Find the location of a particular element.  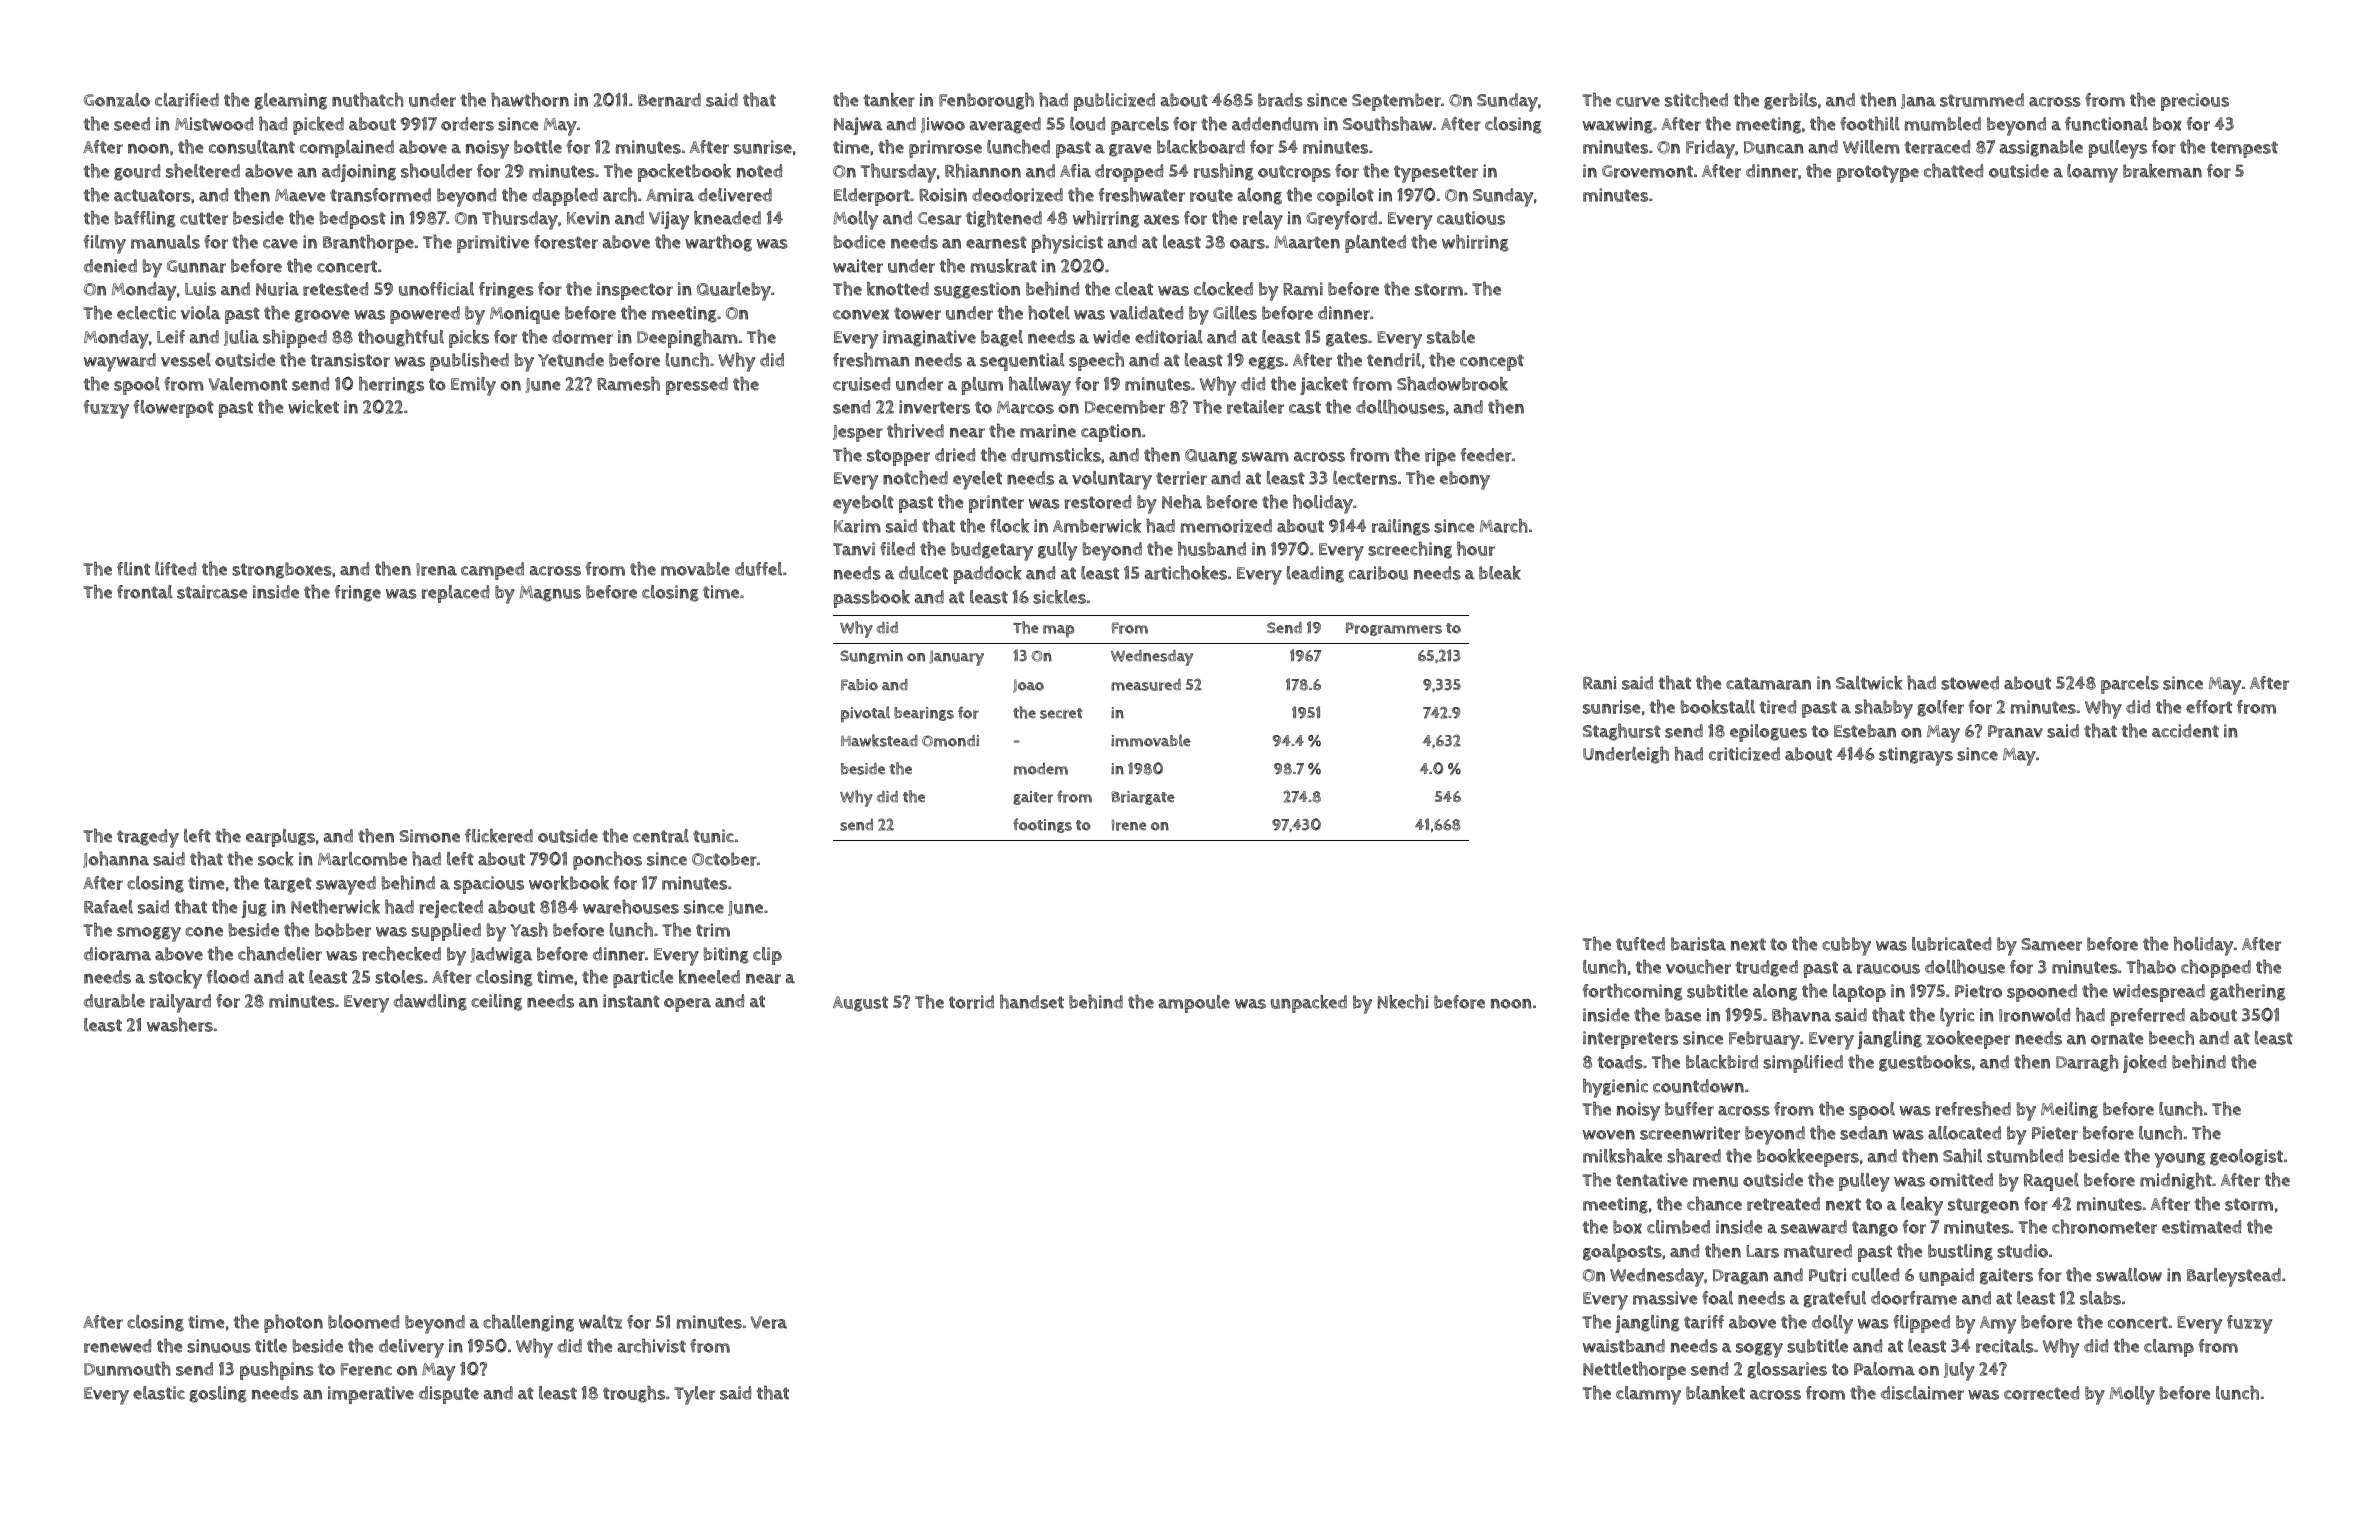

opera is located at coordinates (687, 1005).
